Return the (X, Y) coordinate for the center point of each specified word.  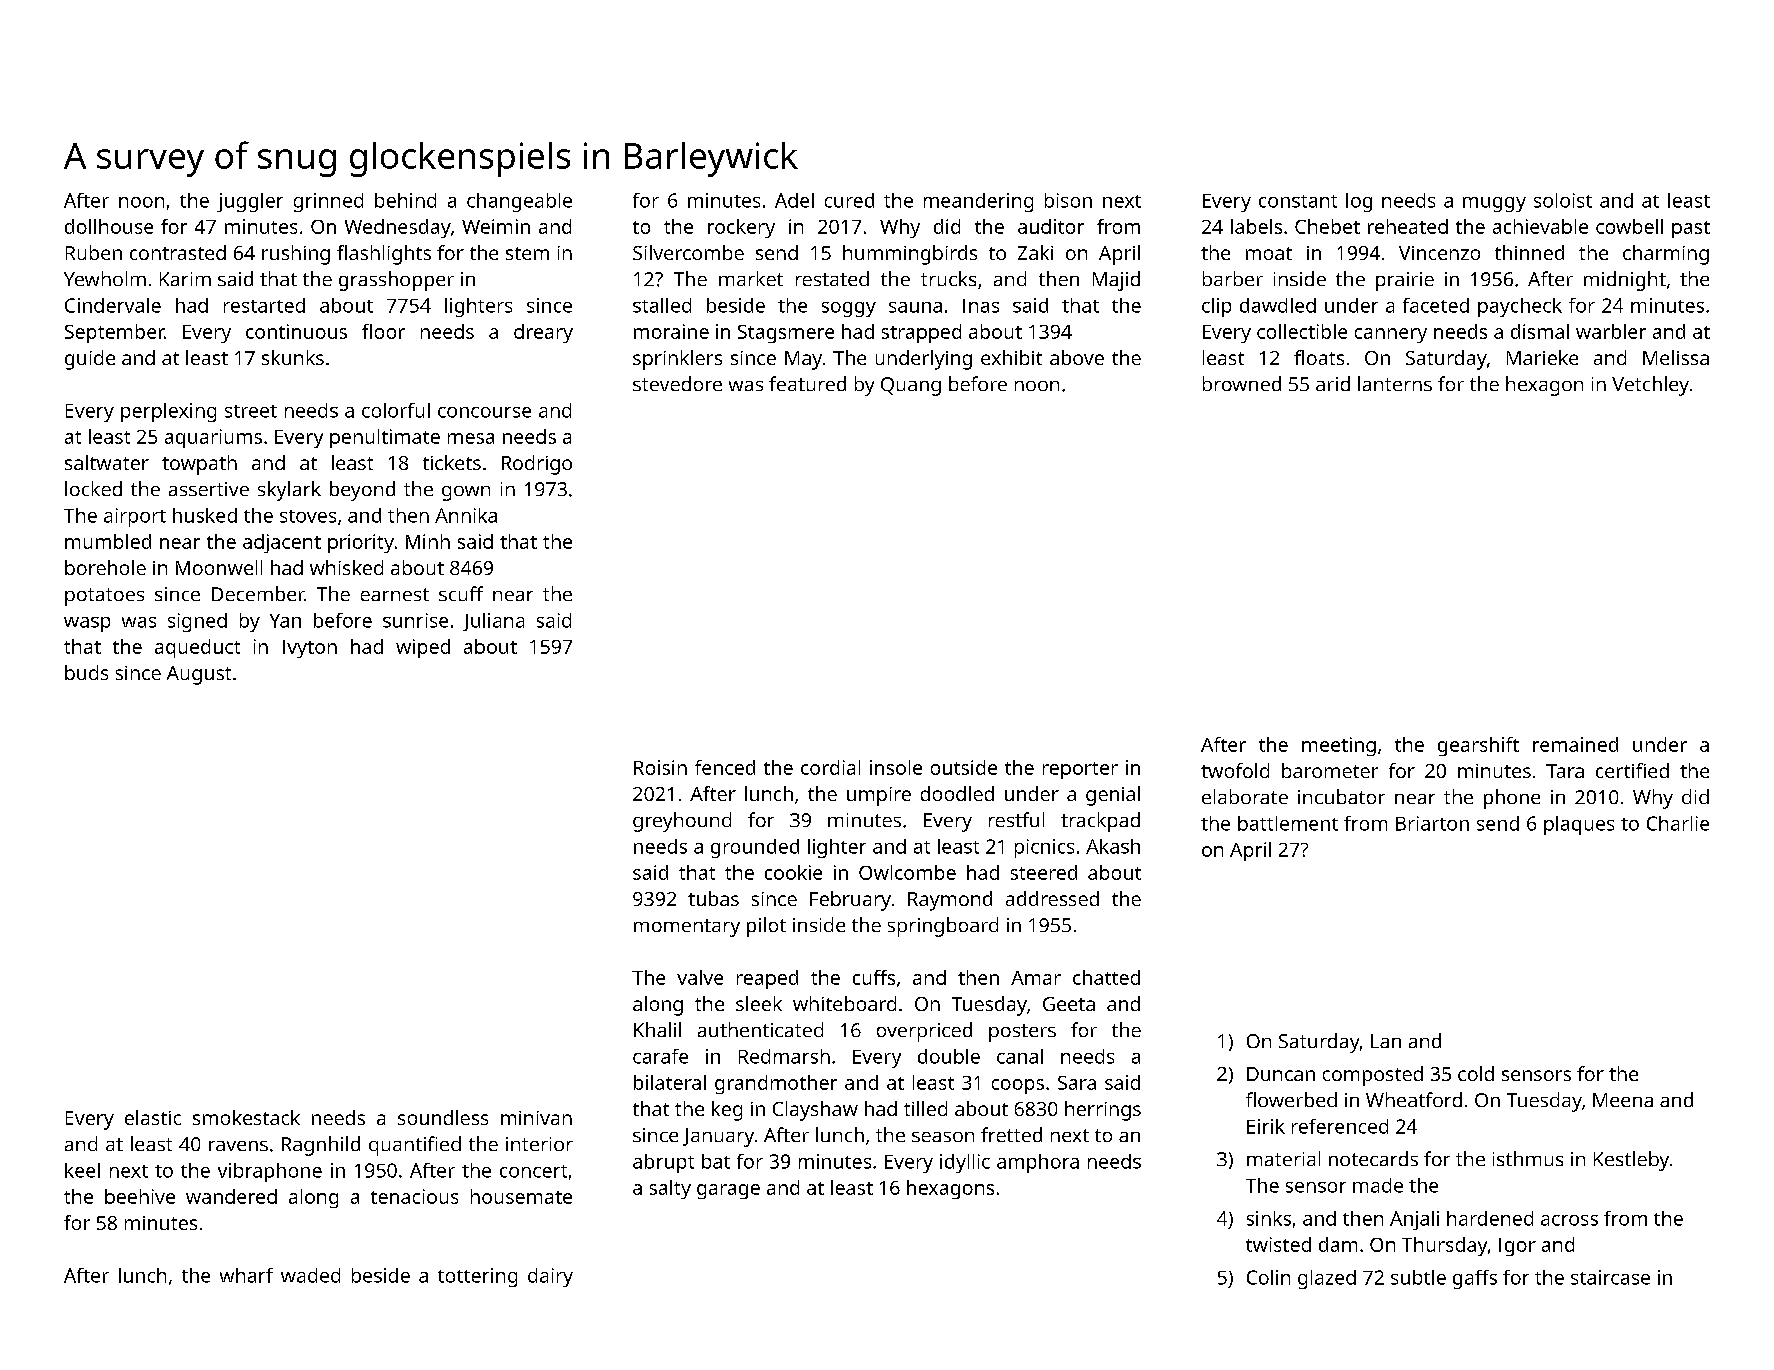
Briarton (1432, 823)
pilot (766, 927)
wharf (246, 1275)
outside (964, 767)
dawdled (1278, 305)
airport (135, 517)
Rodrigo (537, 465)
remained (1575, 744)
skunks (293, 357)
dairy (550, 1277)
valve (700, 977)
